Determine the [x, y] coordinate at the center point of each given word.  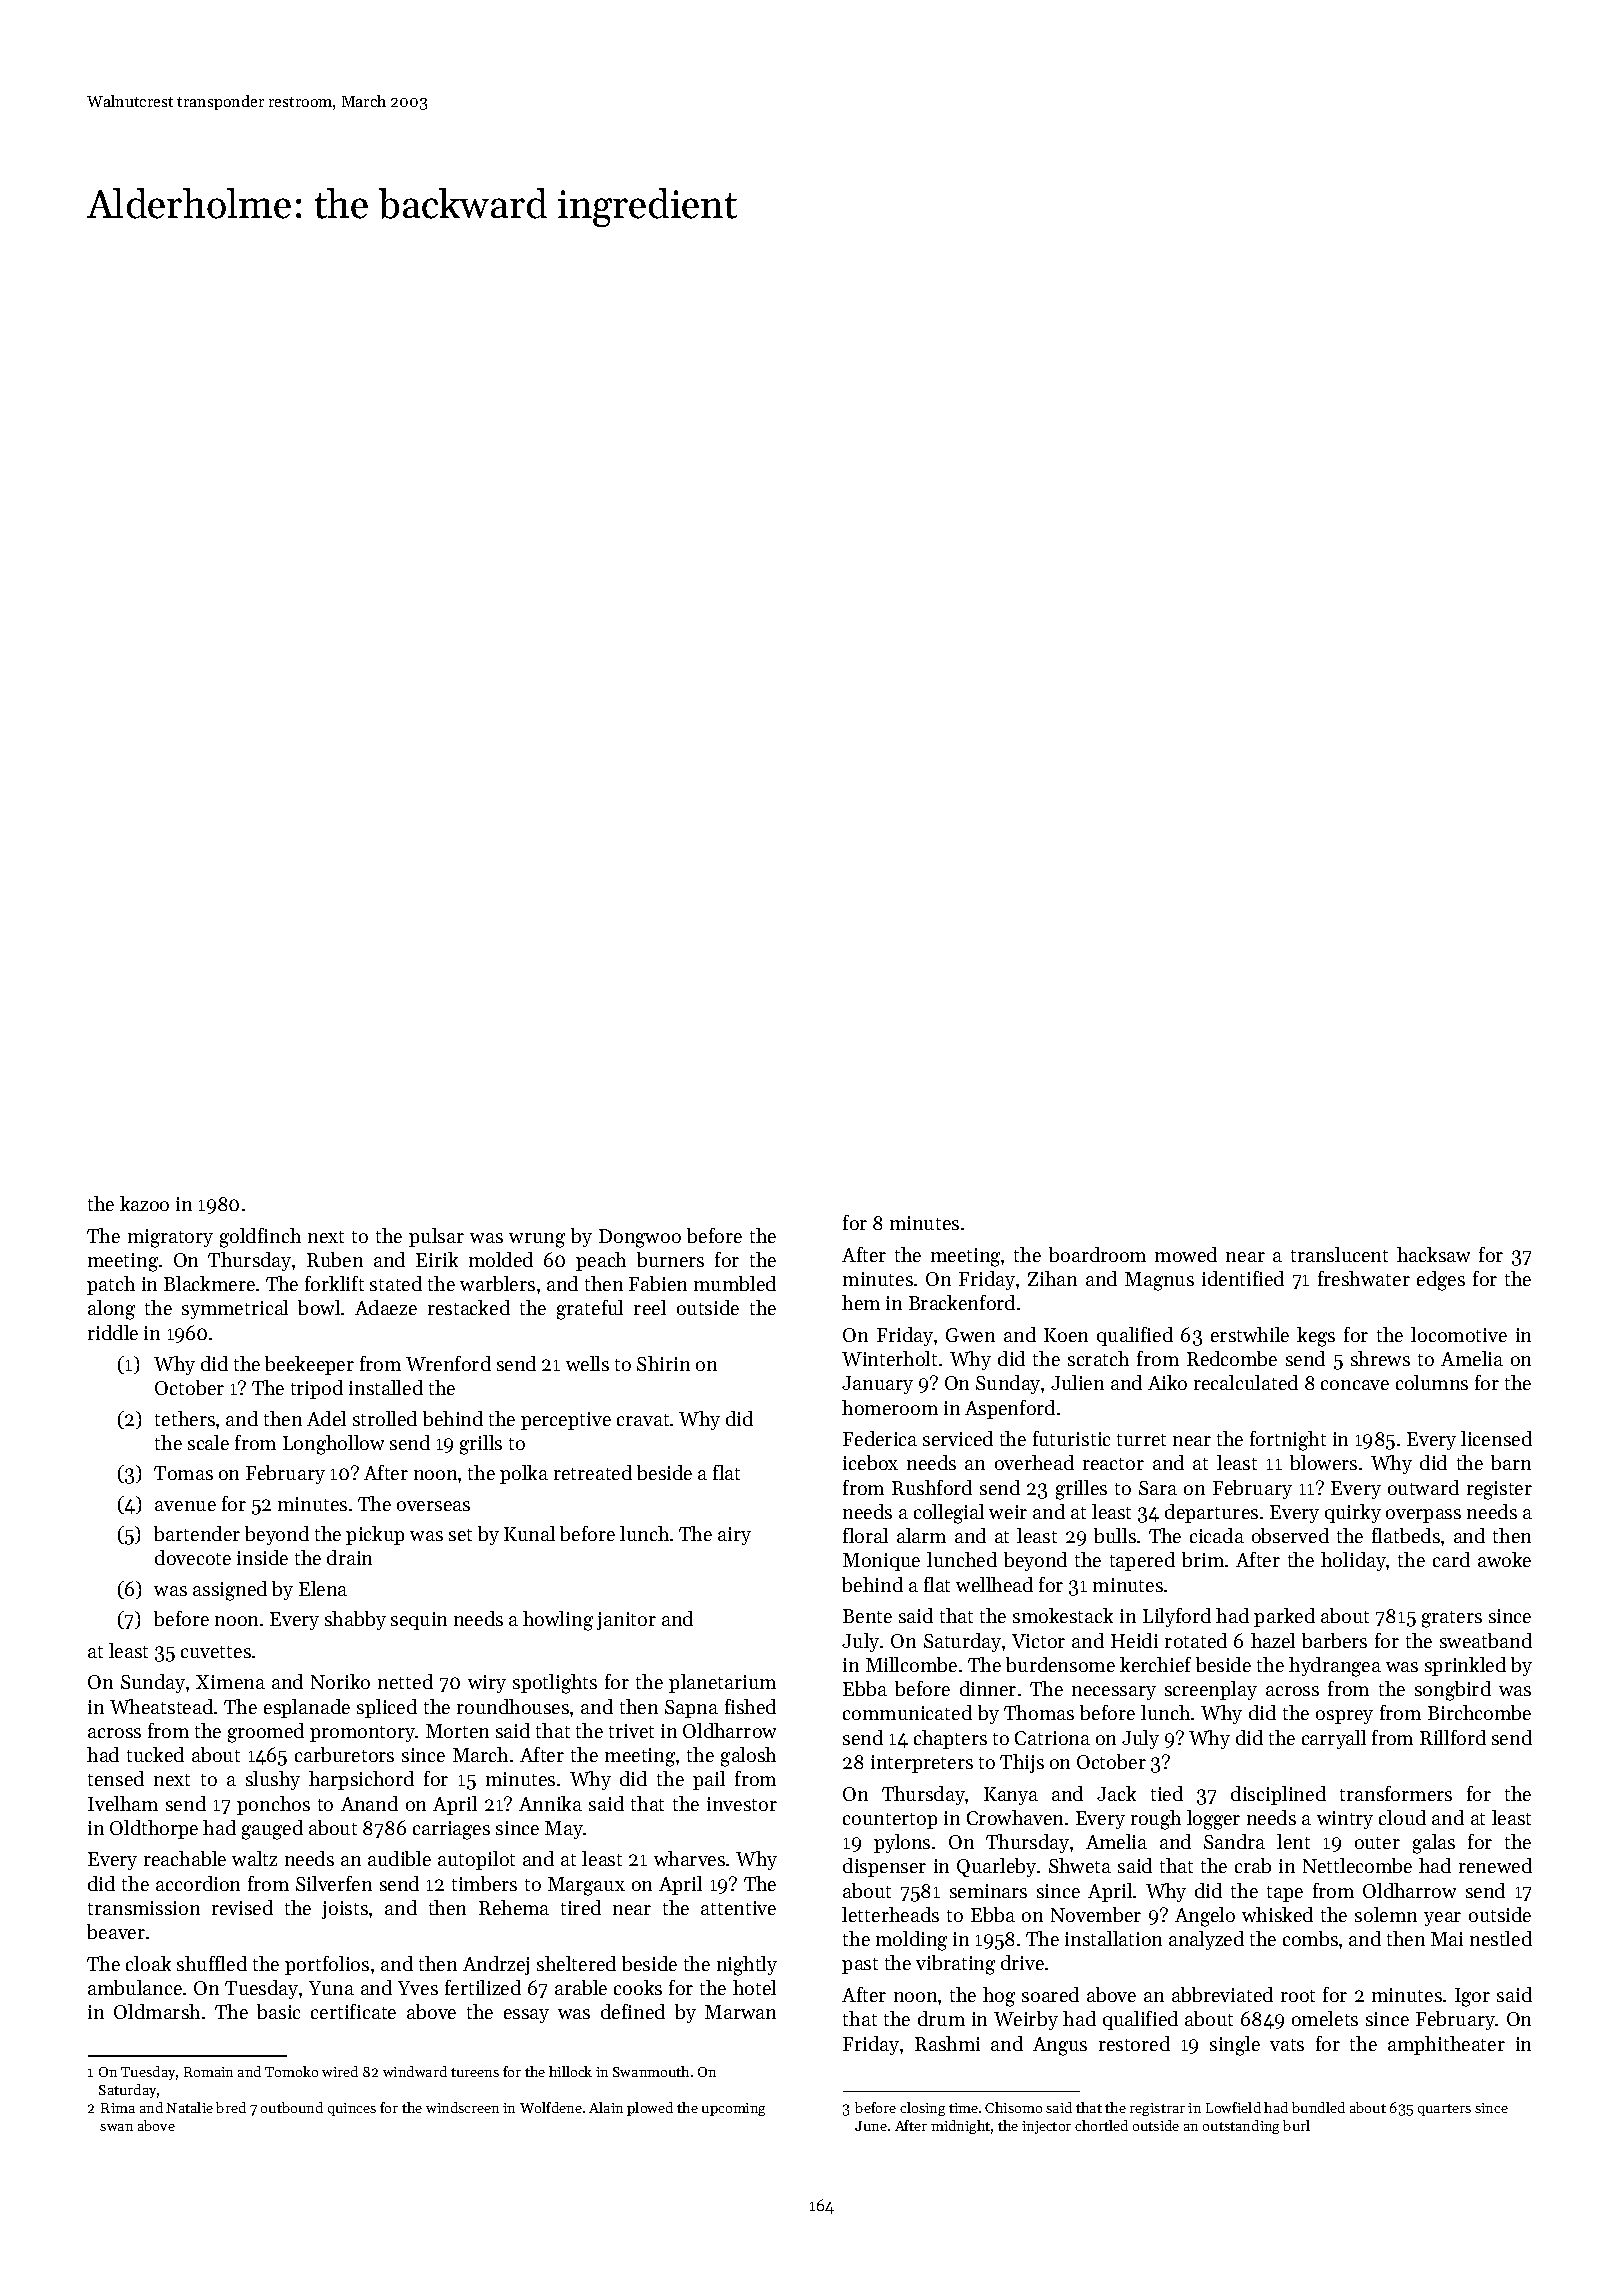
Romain [208, 2072]
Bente [867, 1616]
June [871, 2126]
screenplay [1211, 1690]
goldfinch [260, 1238]
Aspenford [1010, 1409]
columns [1432, 1382]
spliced [387, 1708]
